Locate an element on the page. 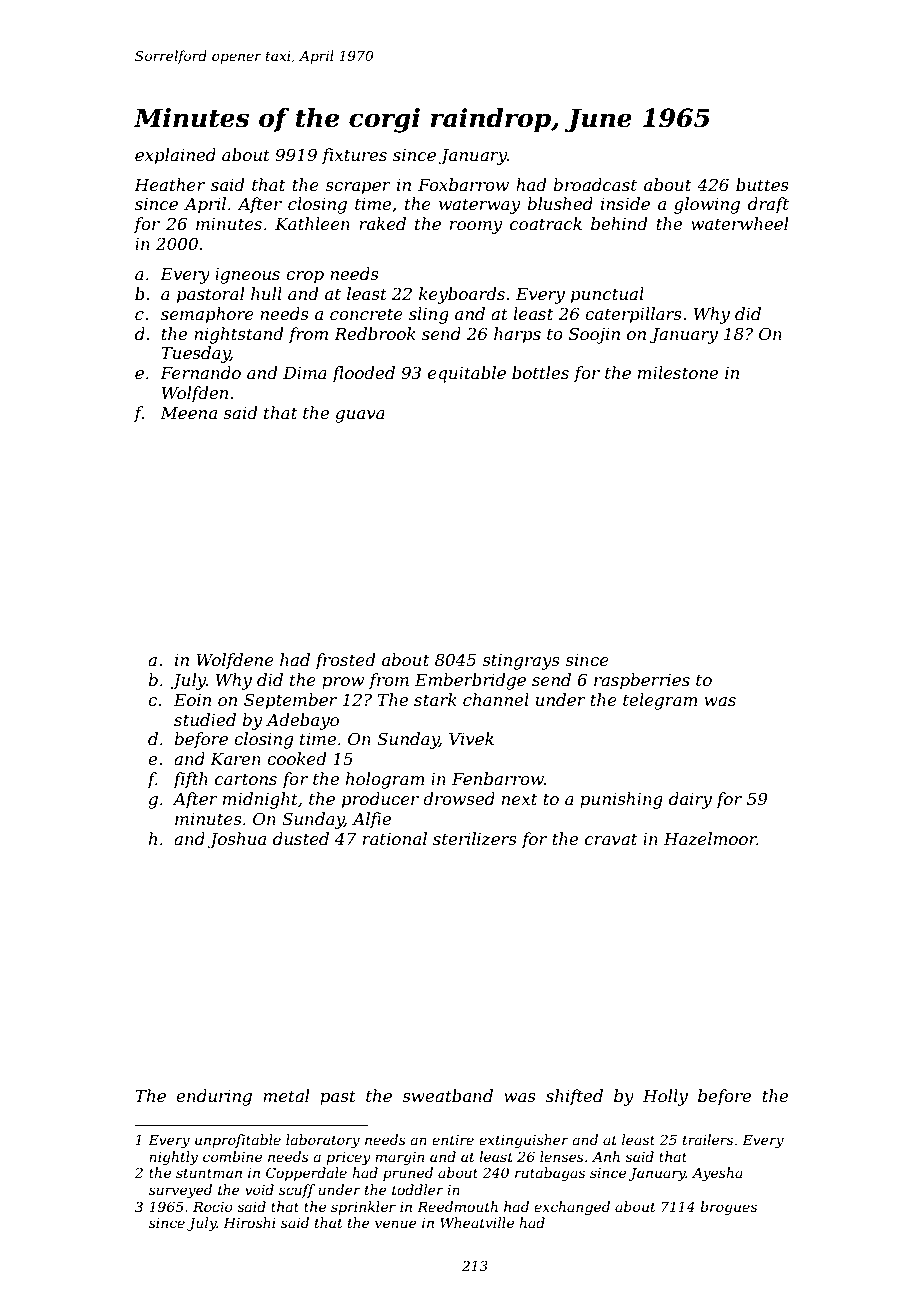  telegram is located at coordinates (660, 701).
